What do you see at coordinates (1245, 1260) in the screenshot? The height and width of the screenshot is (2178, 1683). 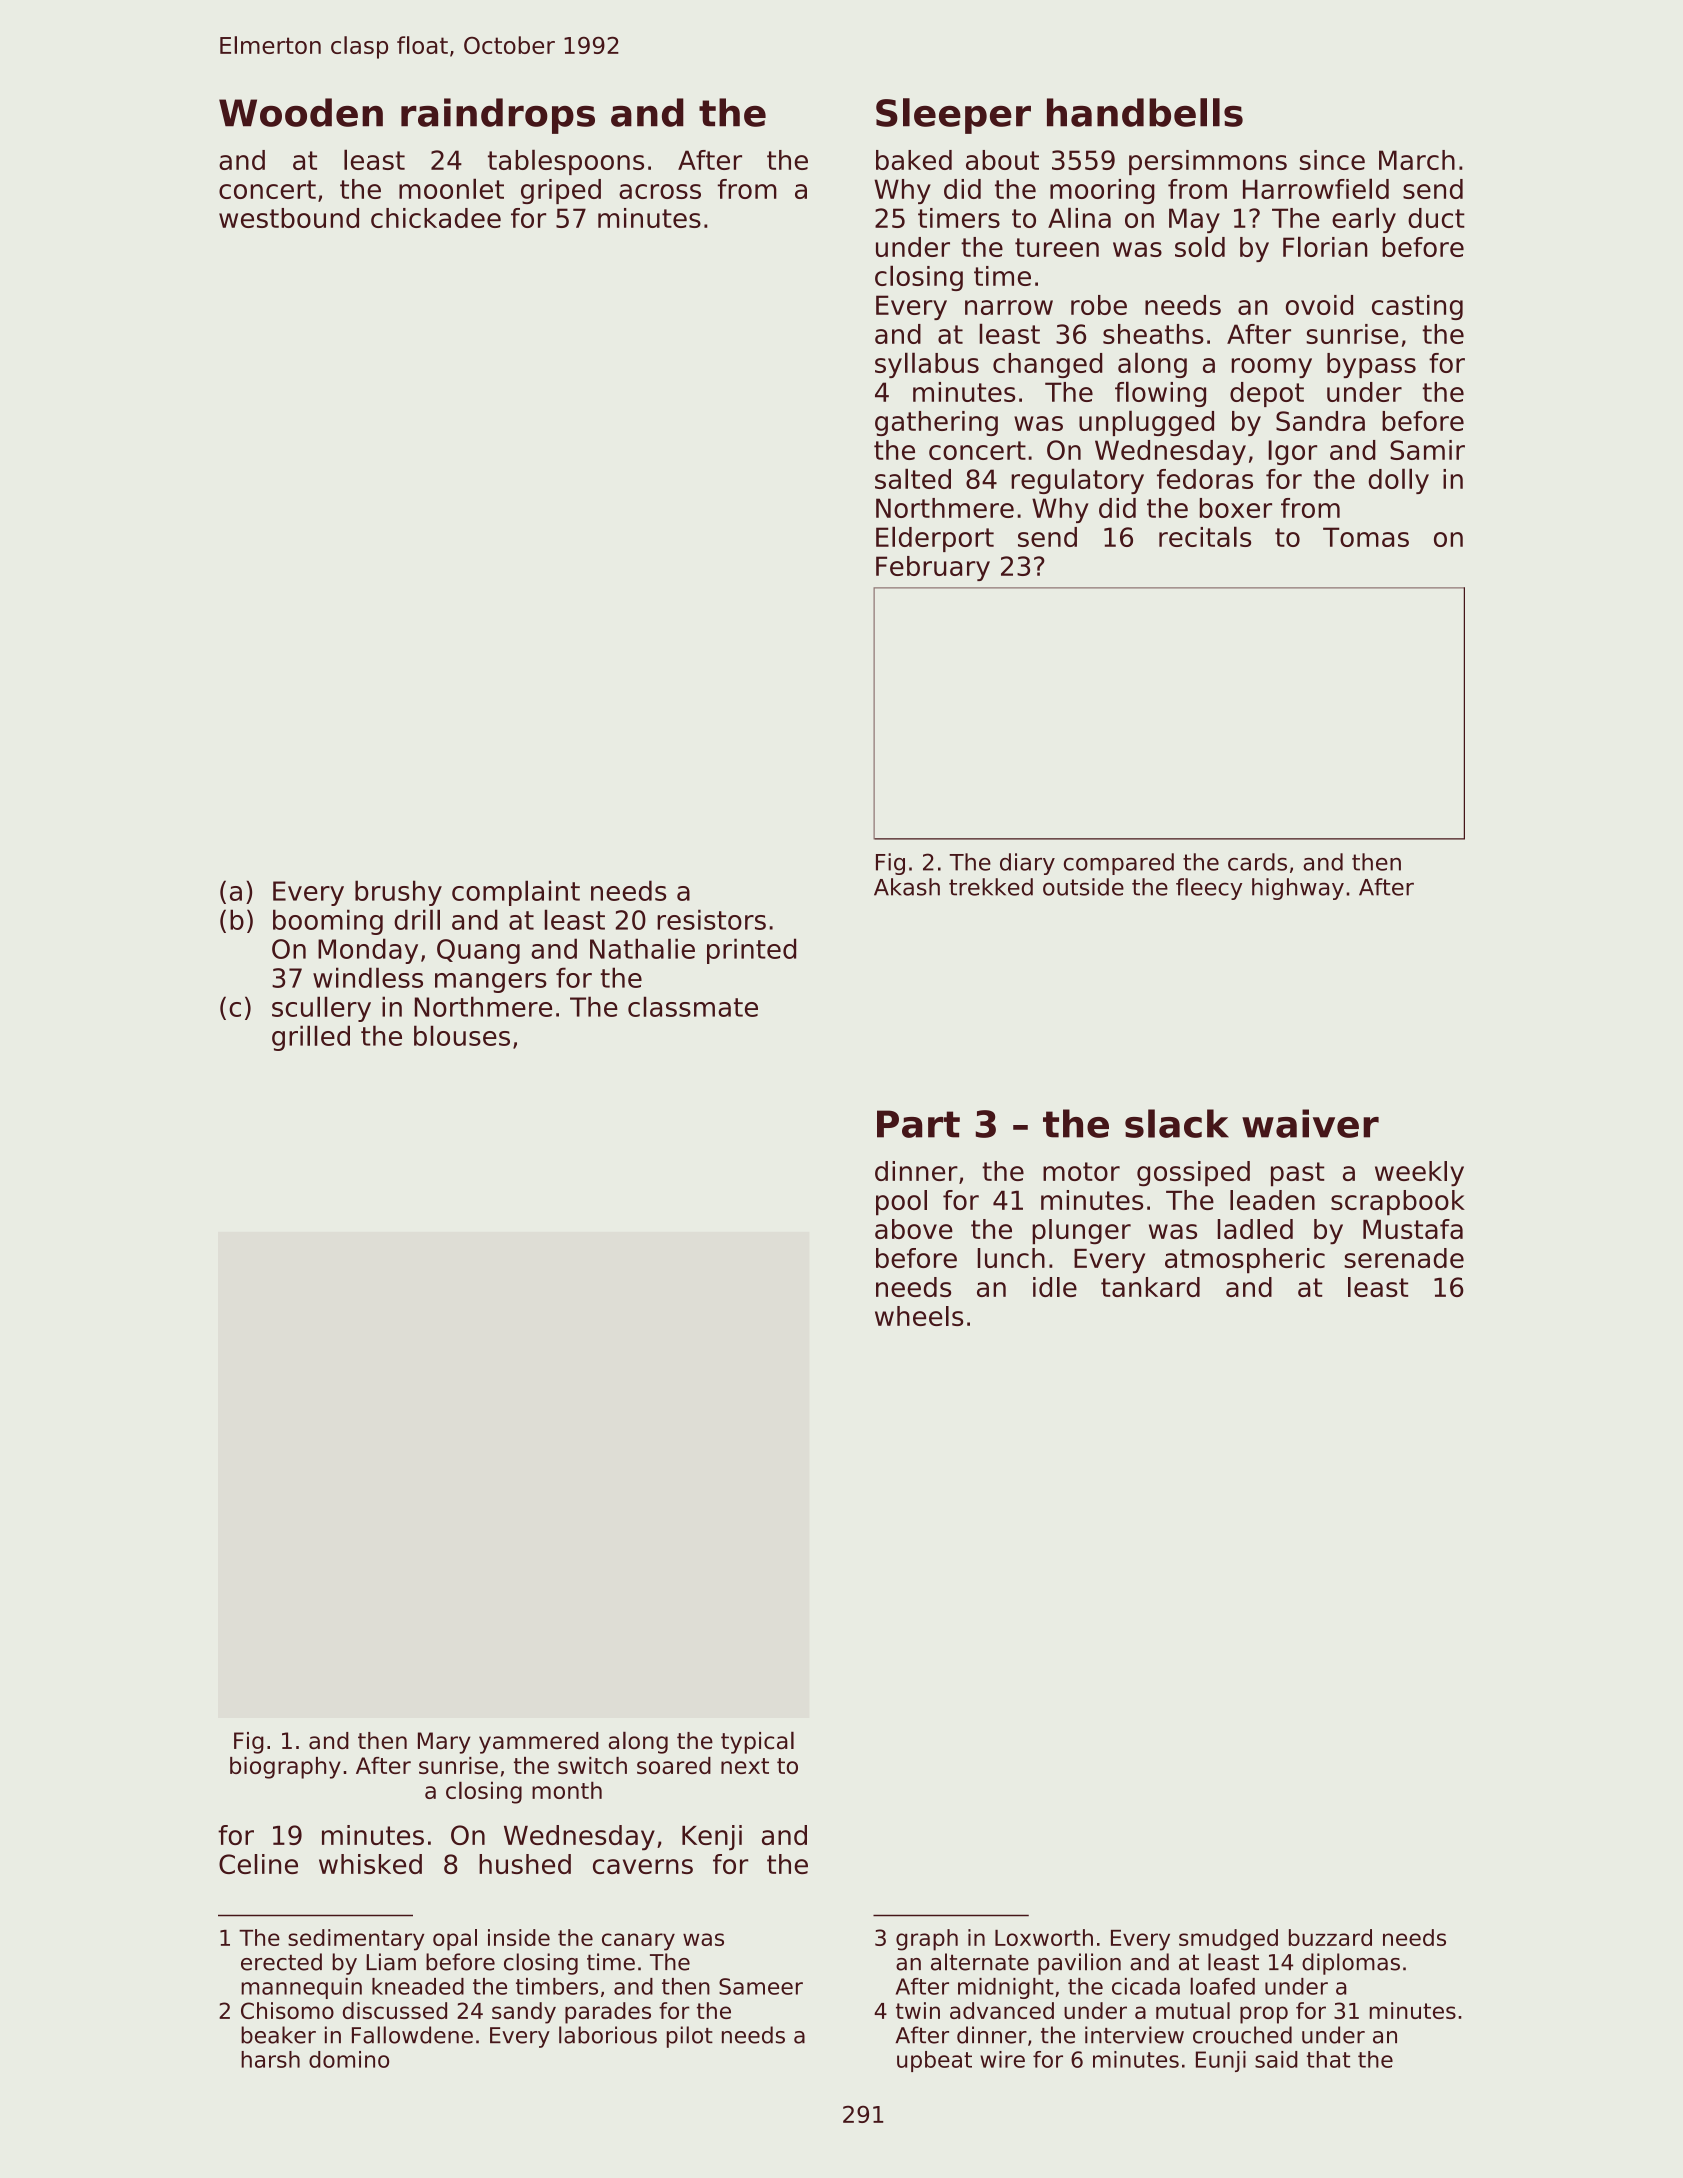 I see `atmospheric` at bounding box center [1245, 1260].
